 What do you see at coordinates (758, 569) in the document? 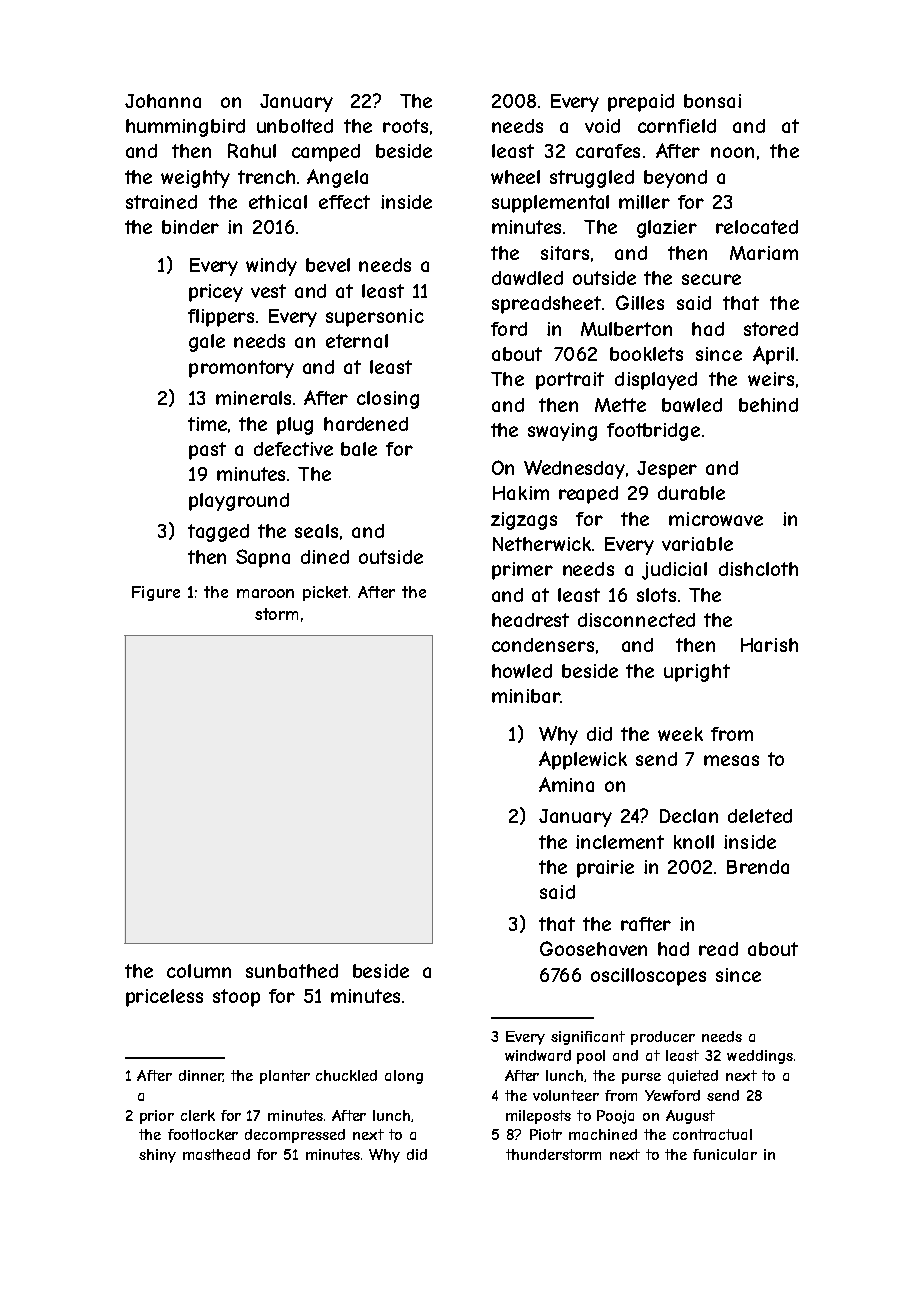
I see `dishcloth` at bounding box center [758, 569].
